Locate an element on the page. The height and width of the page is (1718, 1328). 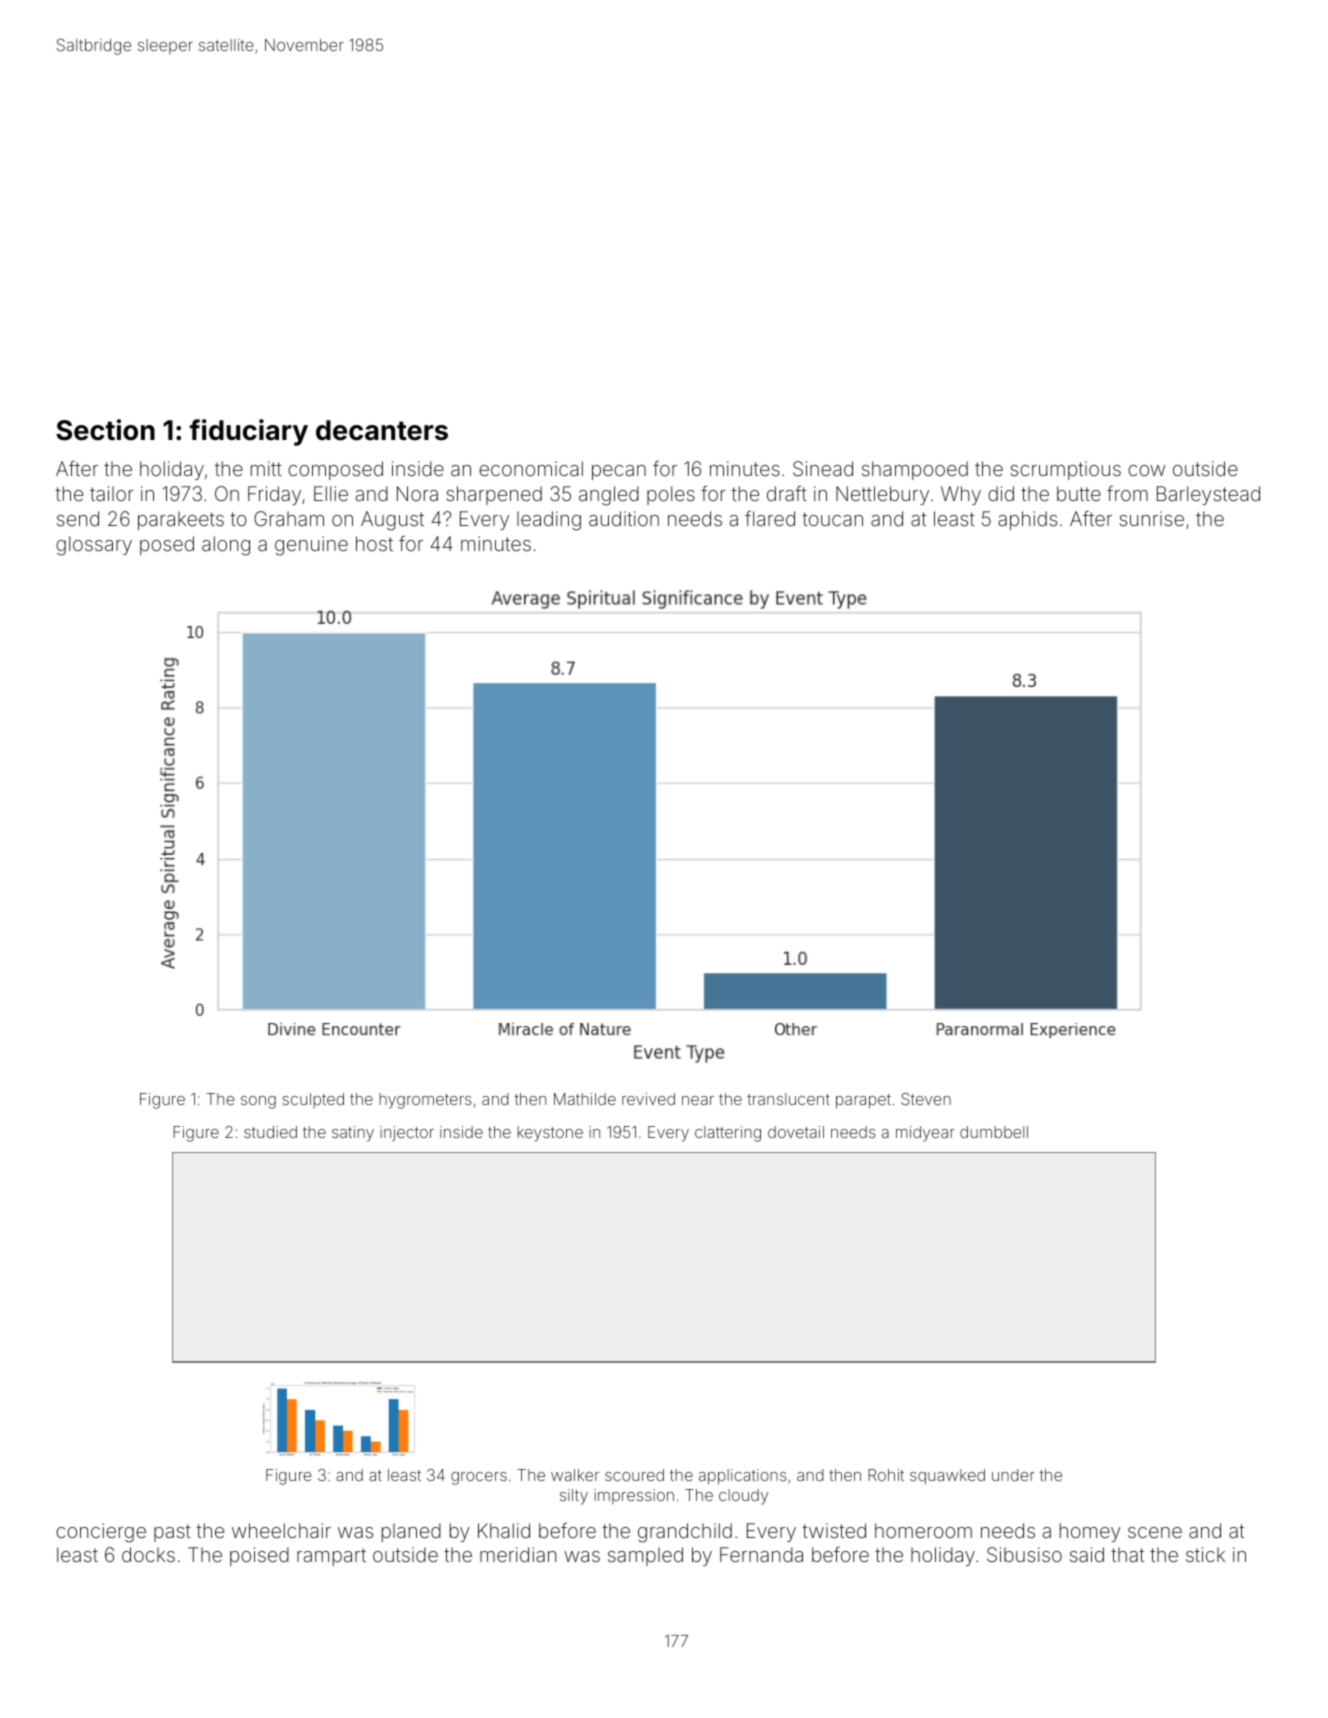
genuine is located at coordinates (311, 546).
